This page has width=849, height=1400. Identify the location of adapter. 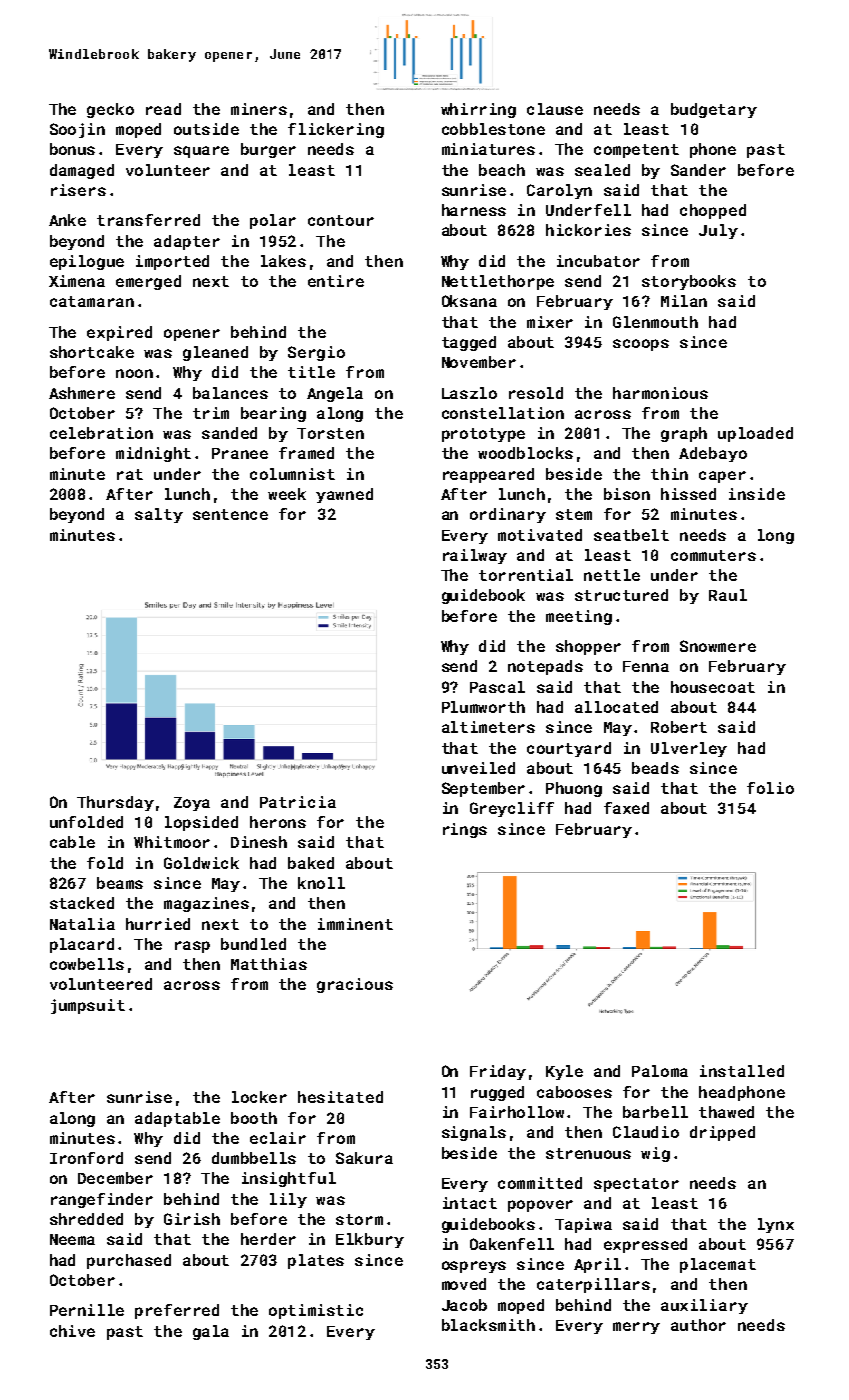
(187, 242).
